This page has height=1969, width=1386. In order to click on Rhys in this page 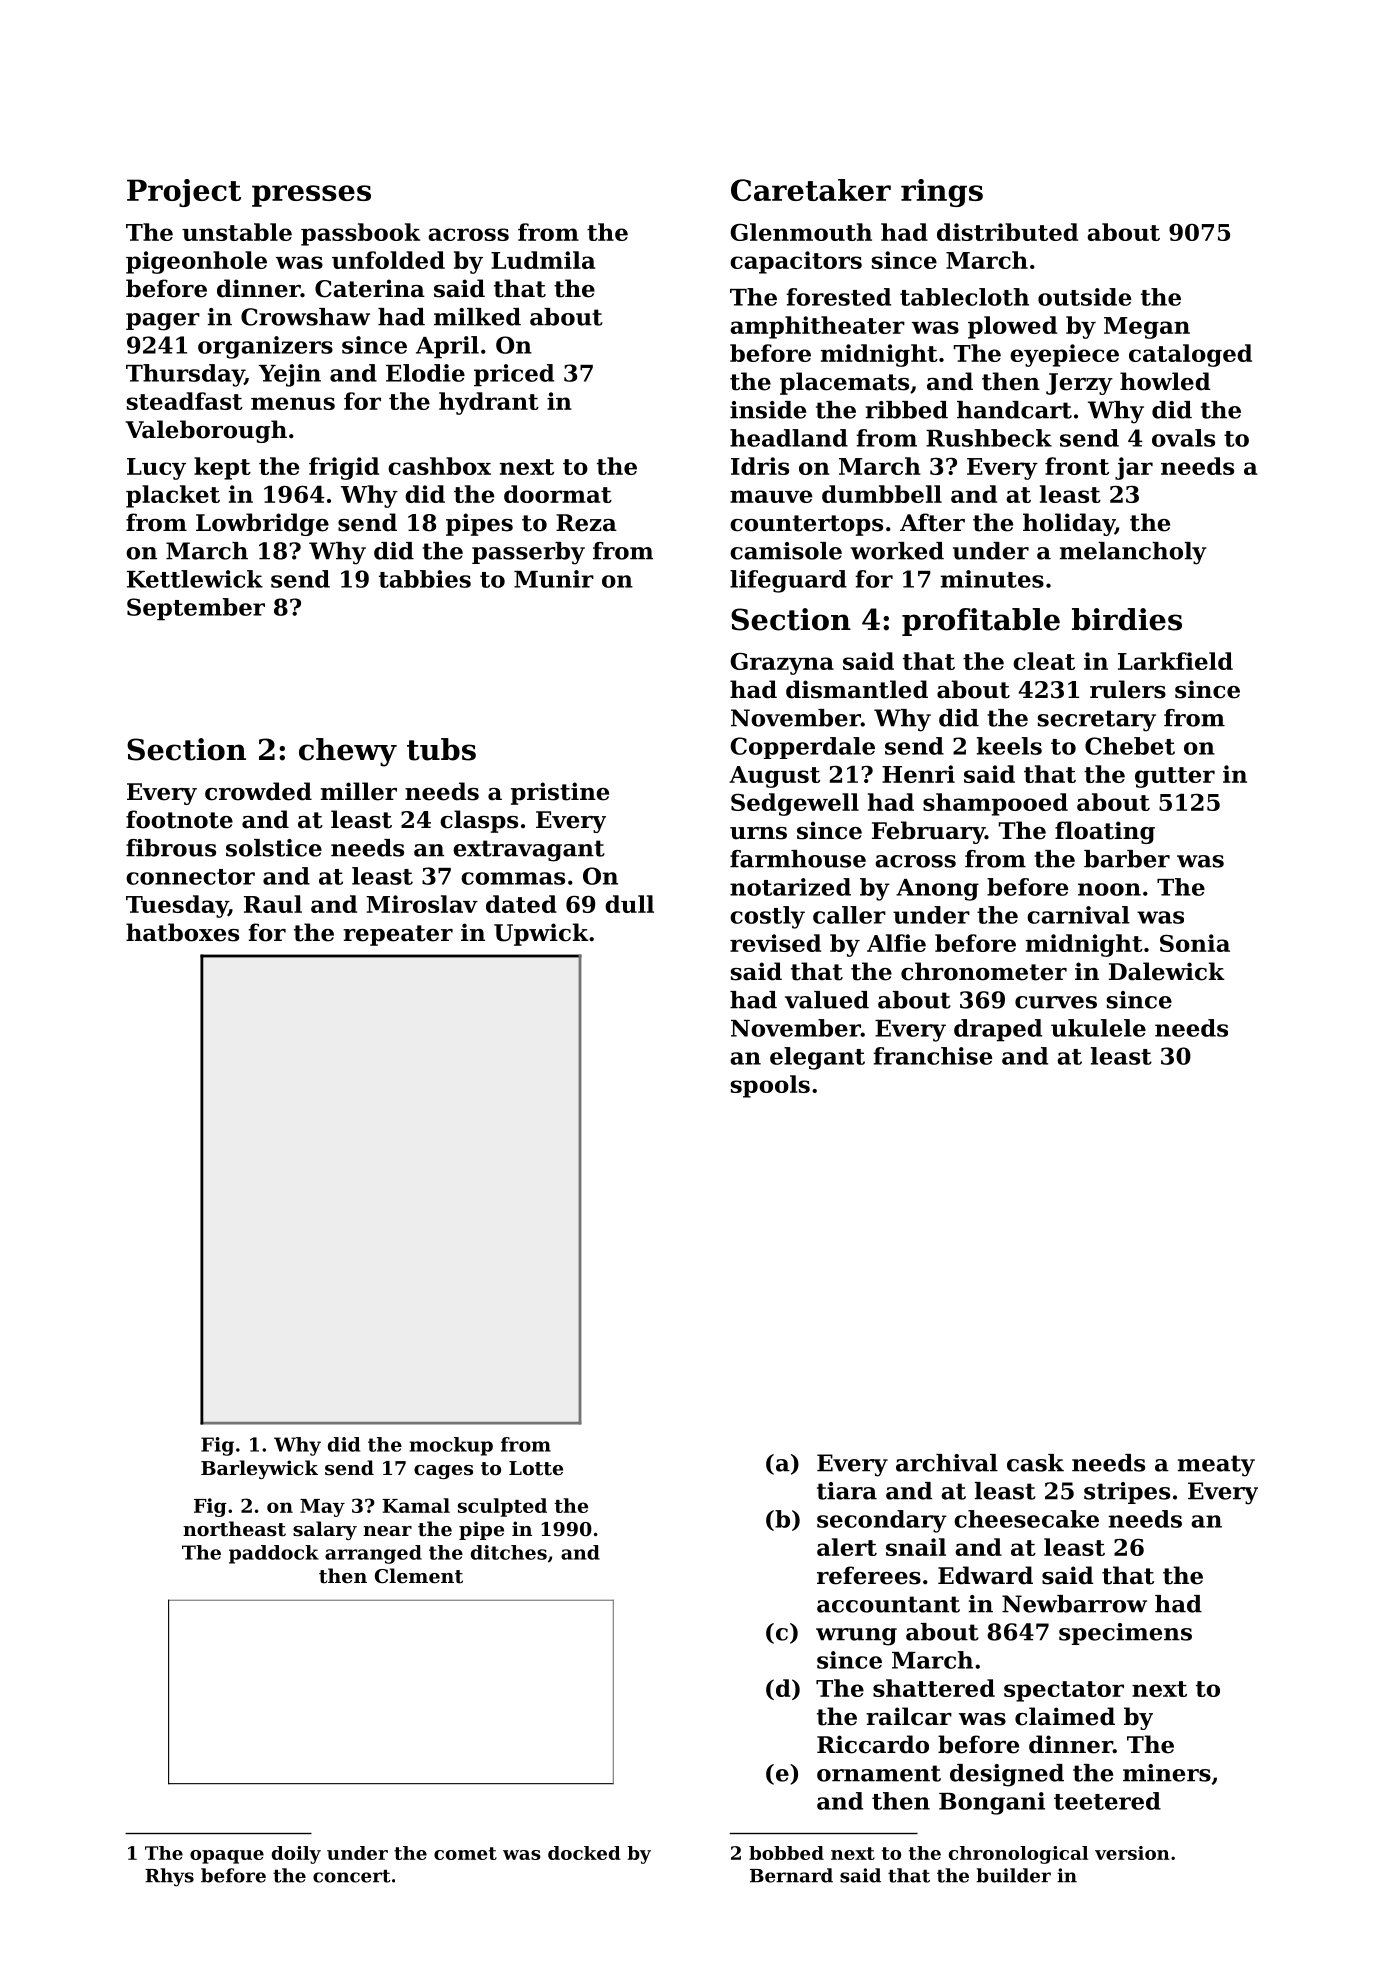, I will do `click(169, 1877)`.
